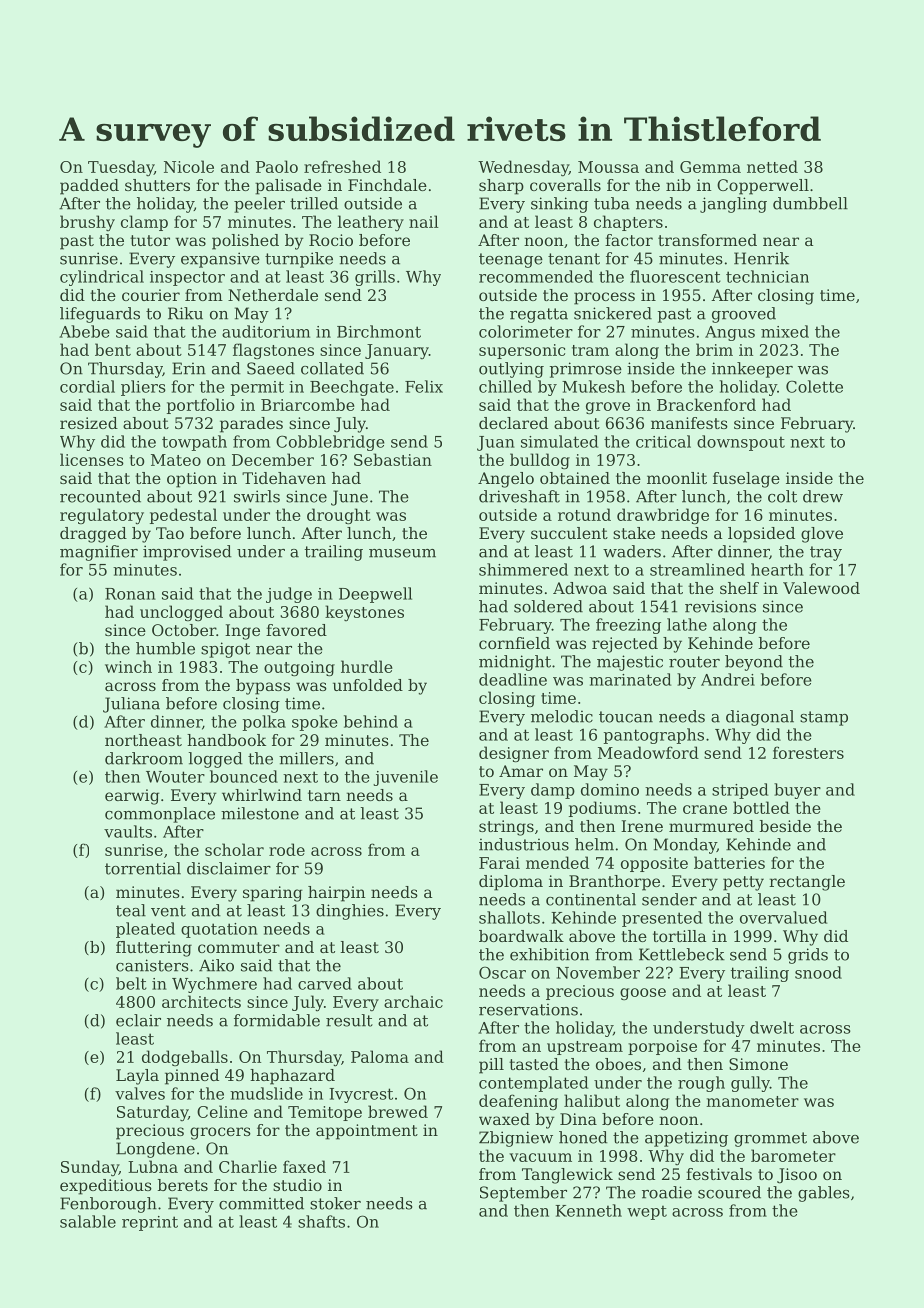 This document has height=1308, width=924. I want to click on humble, so click(165, 648).
